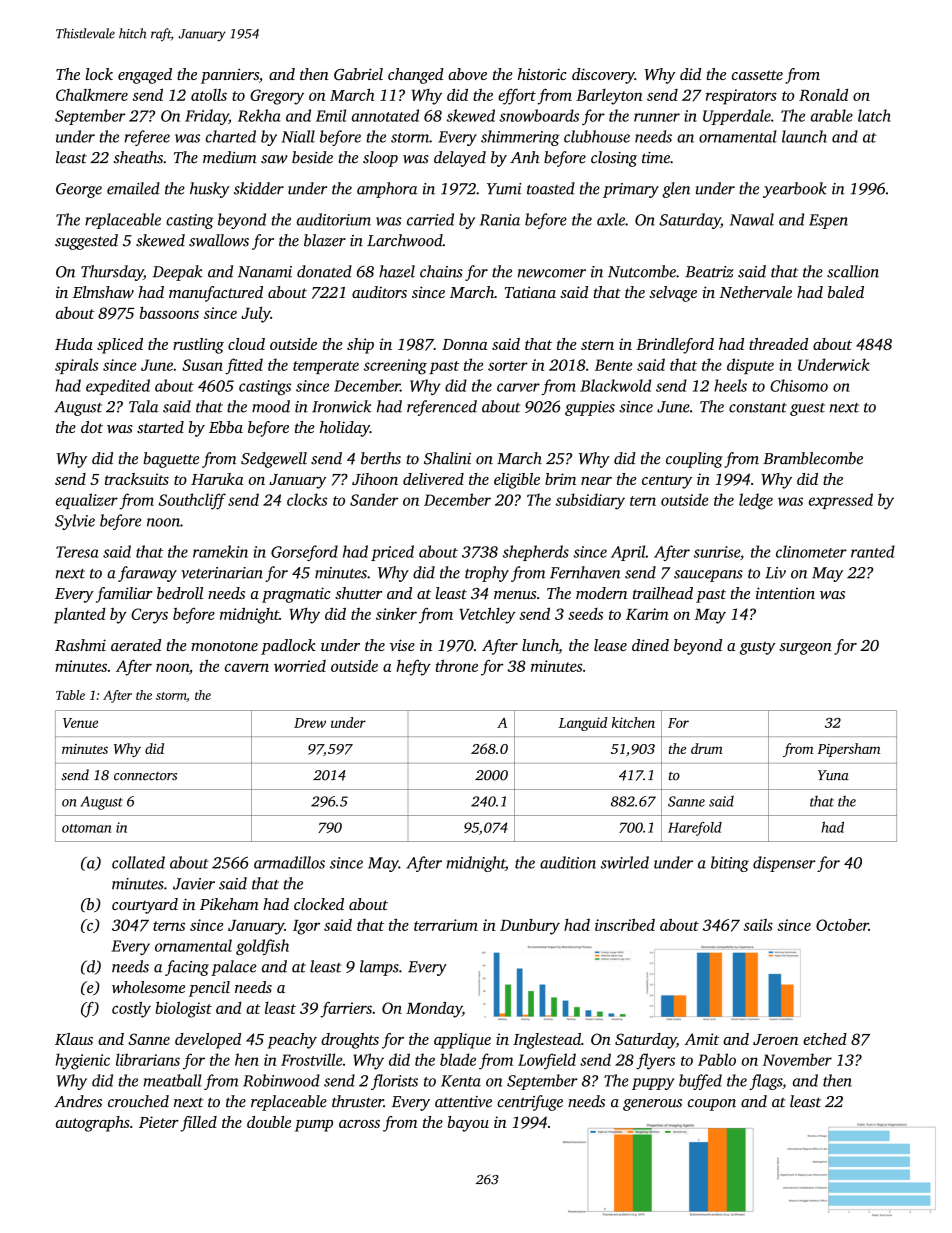 The width and height of the page is (952, 1233). What do you see at coordinates (246, 344) in the page?
I see `cloud` at bounding box center [246, 344].
